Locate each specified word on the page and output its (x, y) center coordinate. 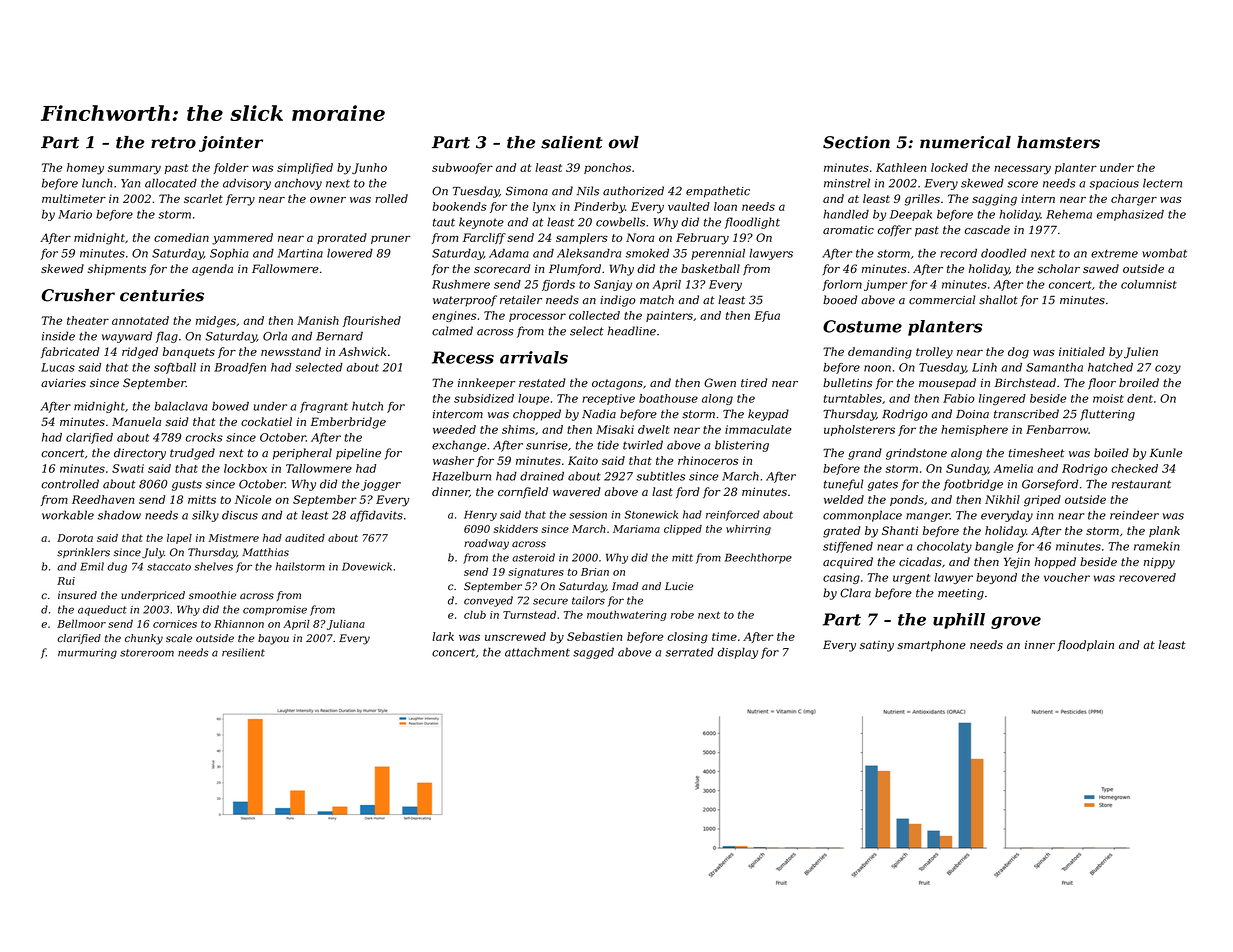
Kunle (1166, 453)
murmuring (87, 653)
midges (216, 322)
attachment (537, 652)
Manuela (136, 421)
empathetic (718, 192)
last (662, 491)
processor (537, 317)
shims (518, 429)
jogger (381, 485)
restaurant (1141, 484)
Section (856, 142)
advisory (247, 184)
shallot (998, 300)
